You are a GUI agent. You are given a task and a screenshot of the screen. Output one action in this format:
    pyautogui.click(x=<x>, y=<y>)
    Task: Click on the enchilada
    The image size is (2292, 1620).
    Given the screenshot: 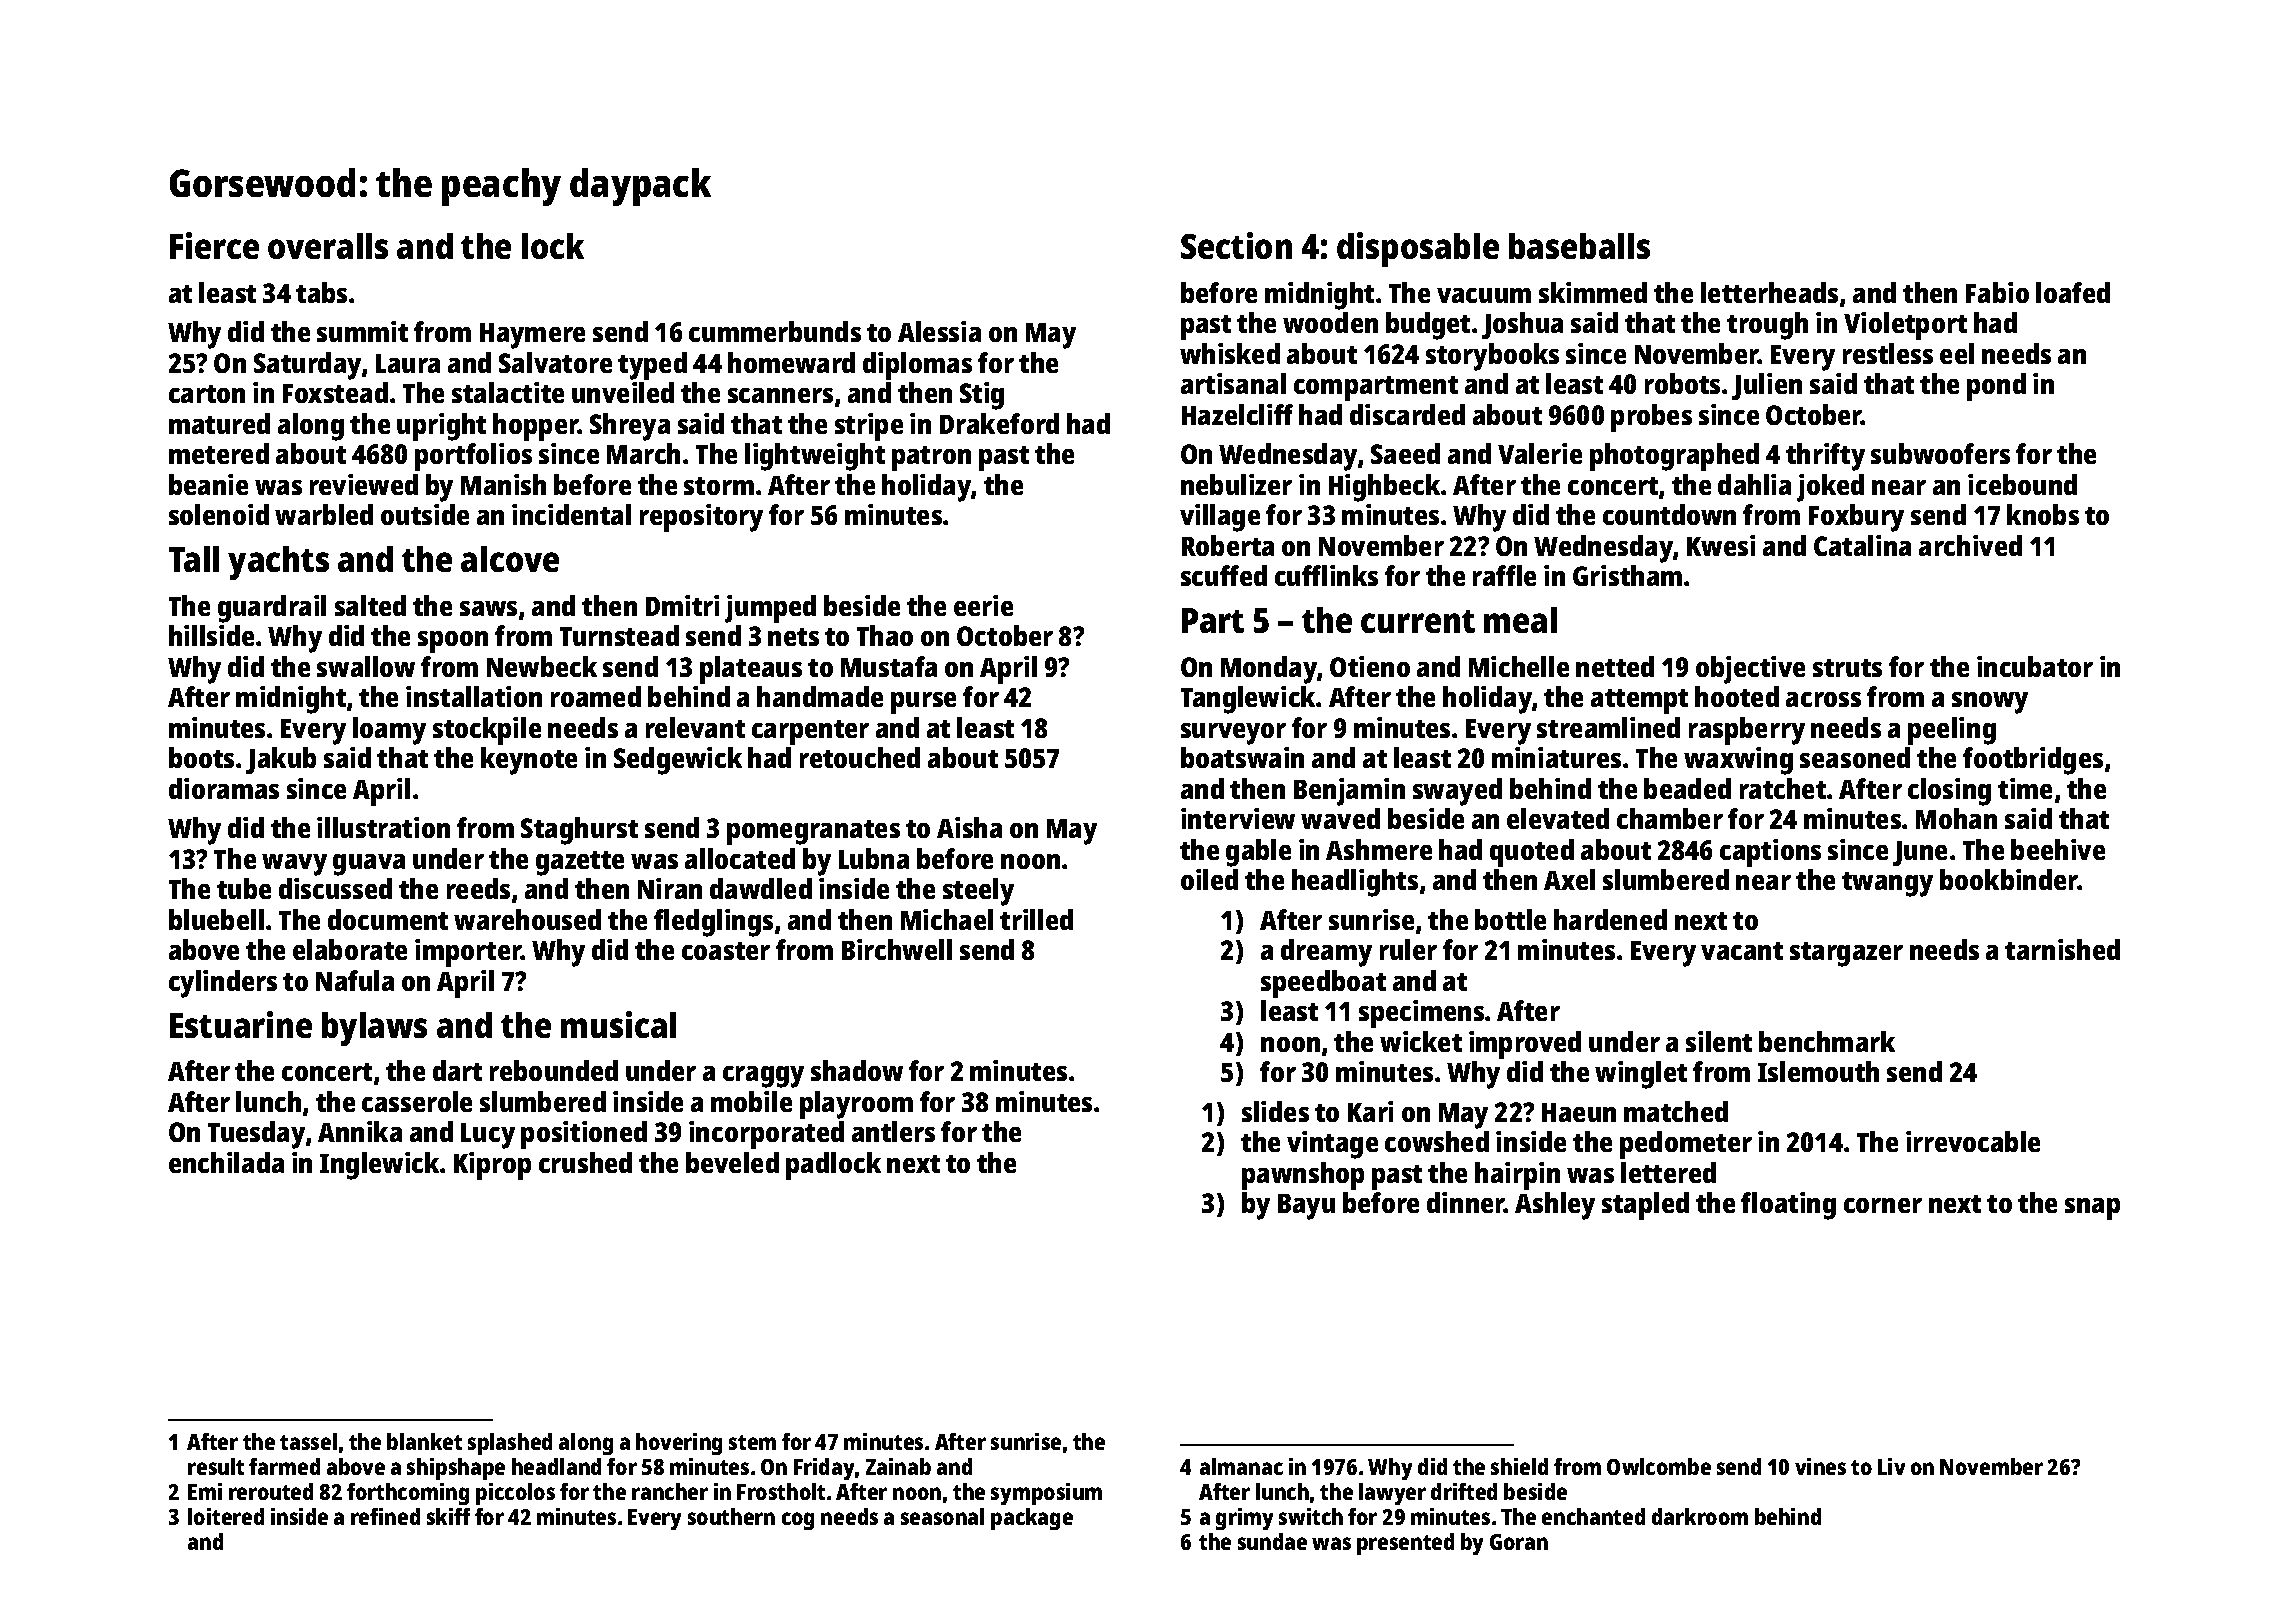 What is the action you would take?
    pyautogui.click(x=226, y=1162)
